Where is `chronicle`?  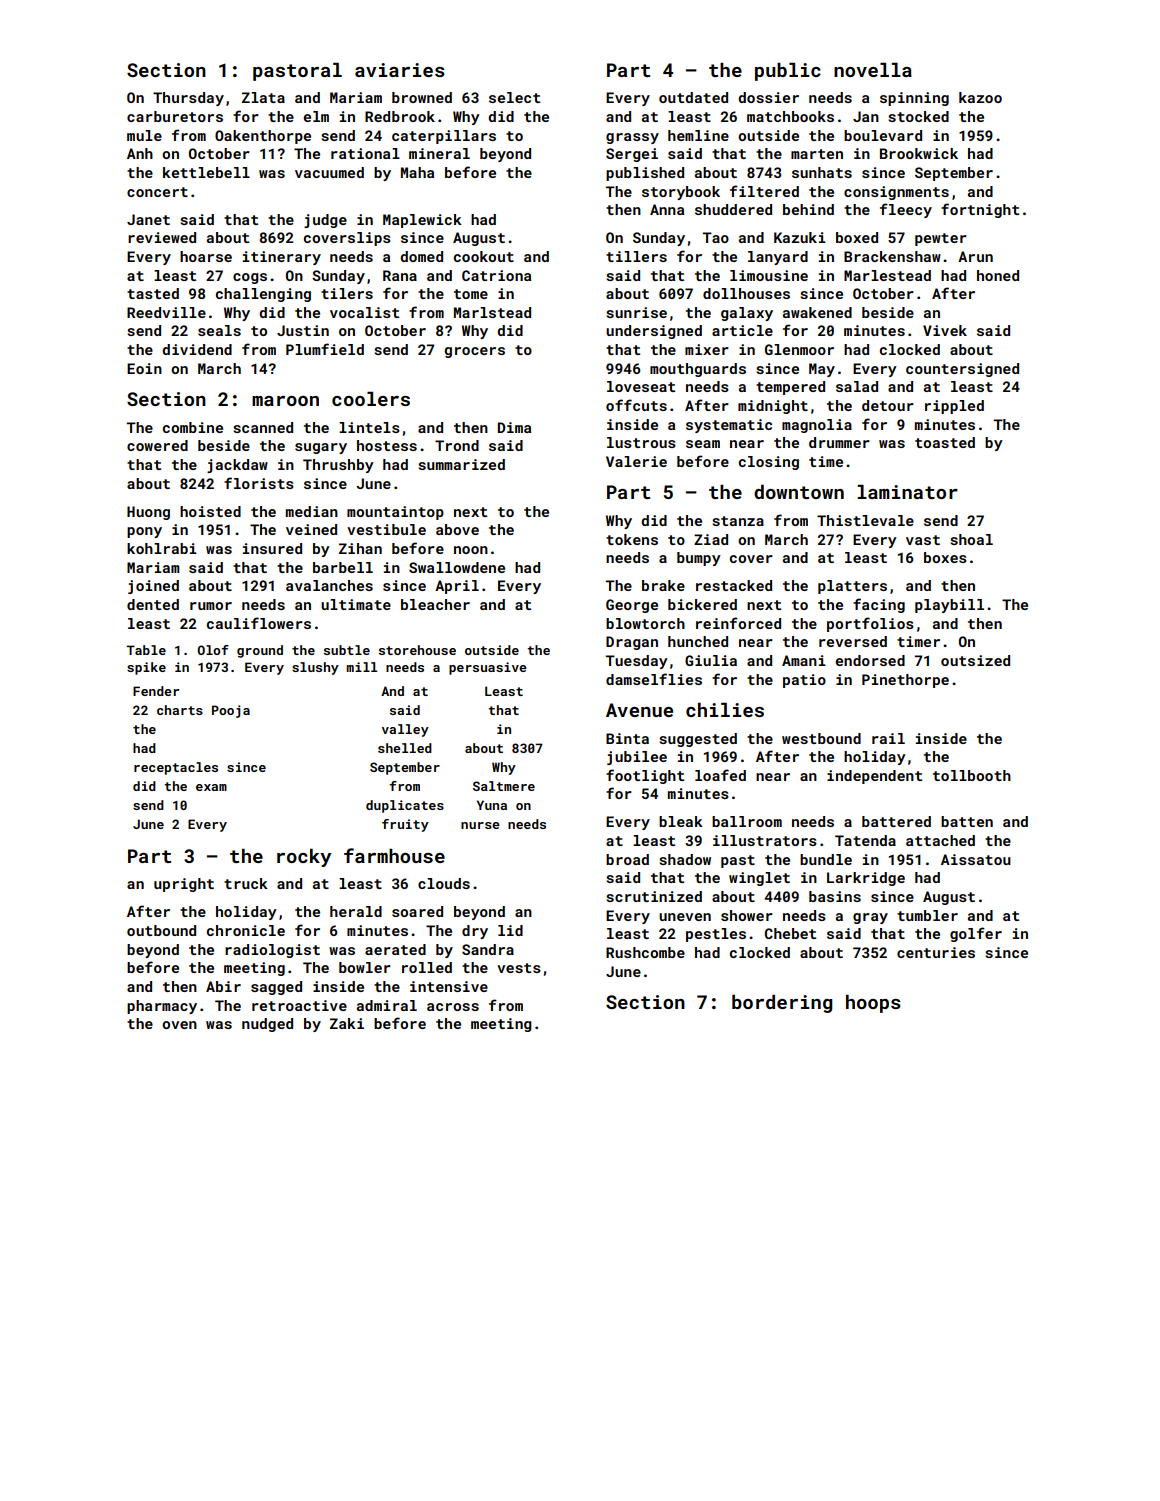
chronicle is located at coordinates (246, 930).
